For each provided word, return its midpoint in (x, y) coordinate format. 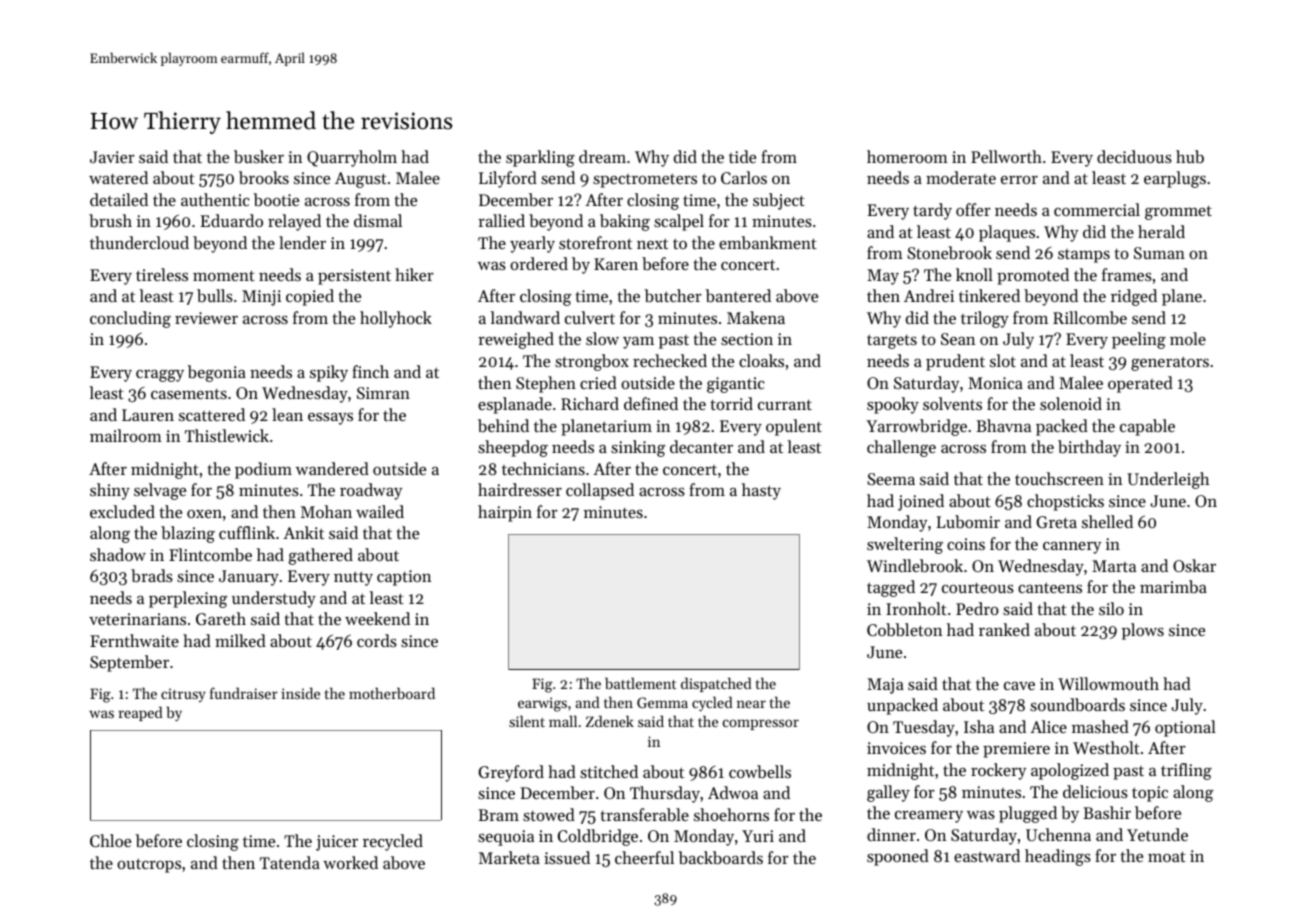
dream (602, 156)
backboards (720, 857)
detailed (119, 199)
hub (1190, 156)
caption (404, 578)
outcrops (149, 865)
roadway (371, 491)
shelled (1107, 521)
